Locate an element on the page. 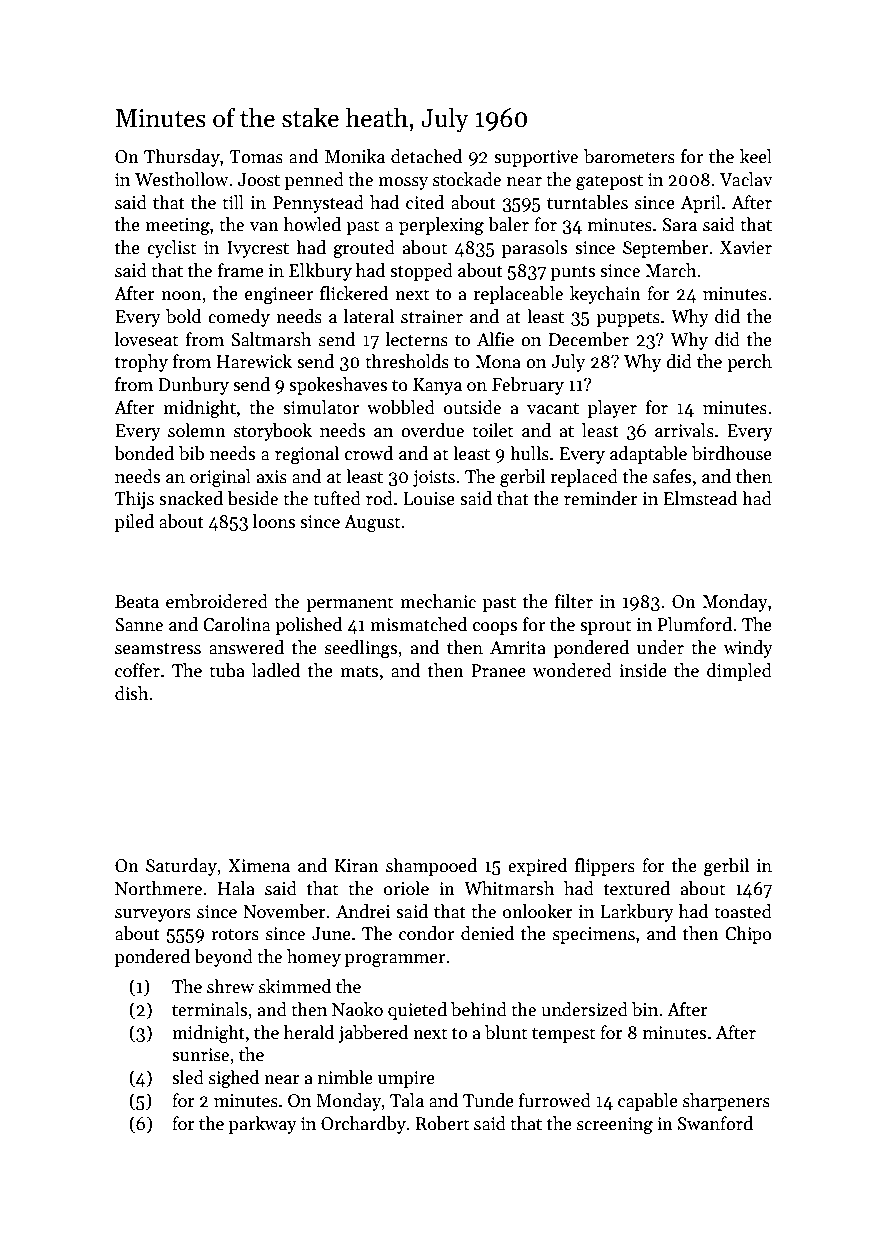 Image resolution: width=887 pixels, height=1259 pixels. Thursday is located at coordinates (182, 158).
